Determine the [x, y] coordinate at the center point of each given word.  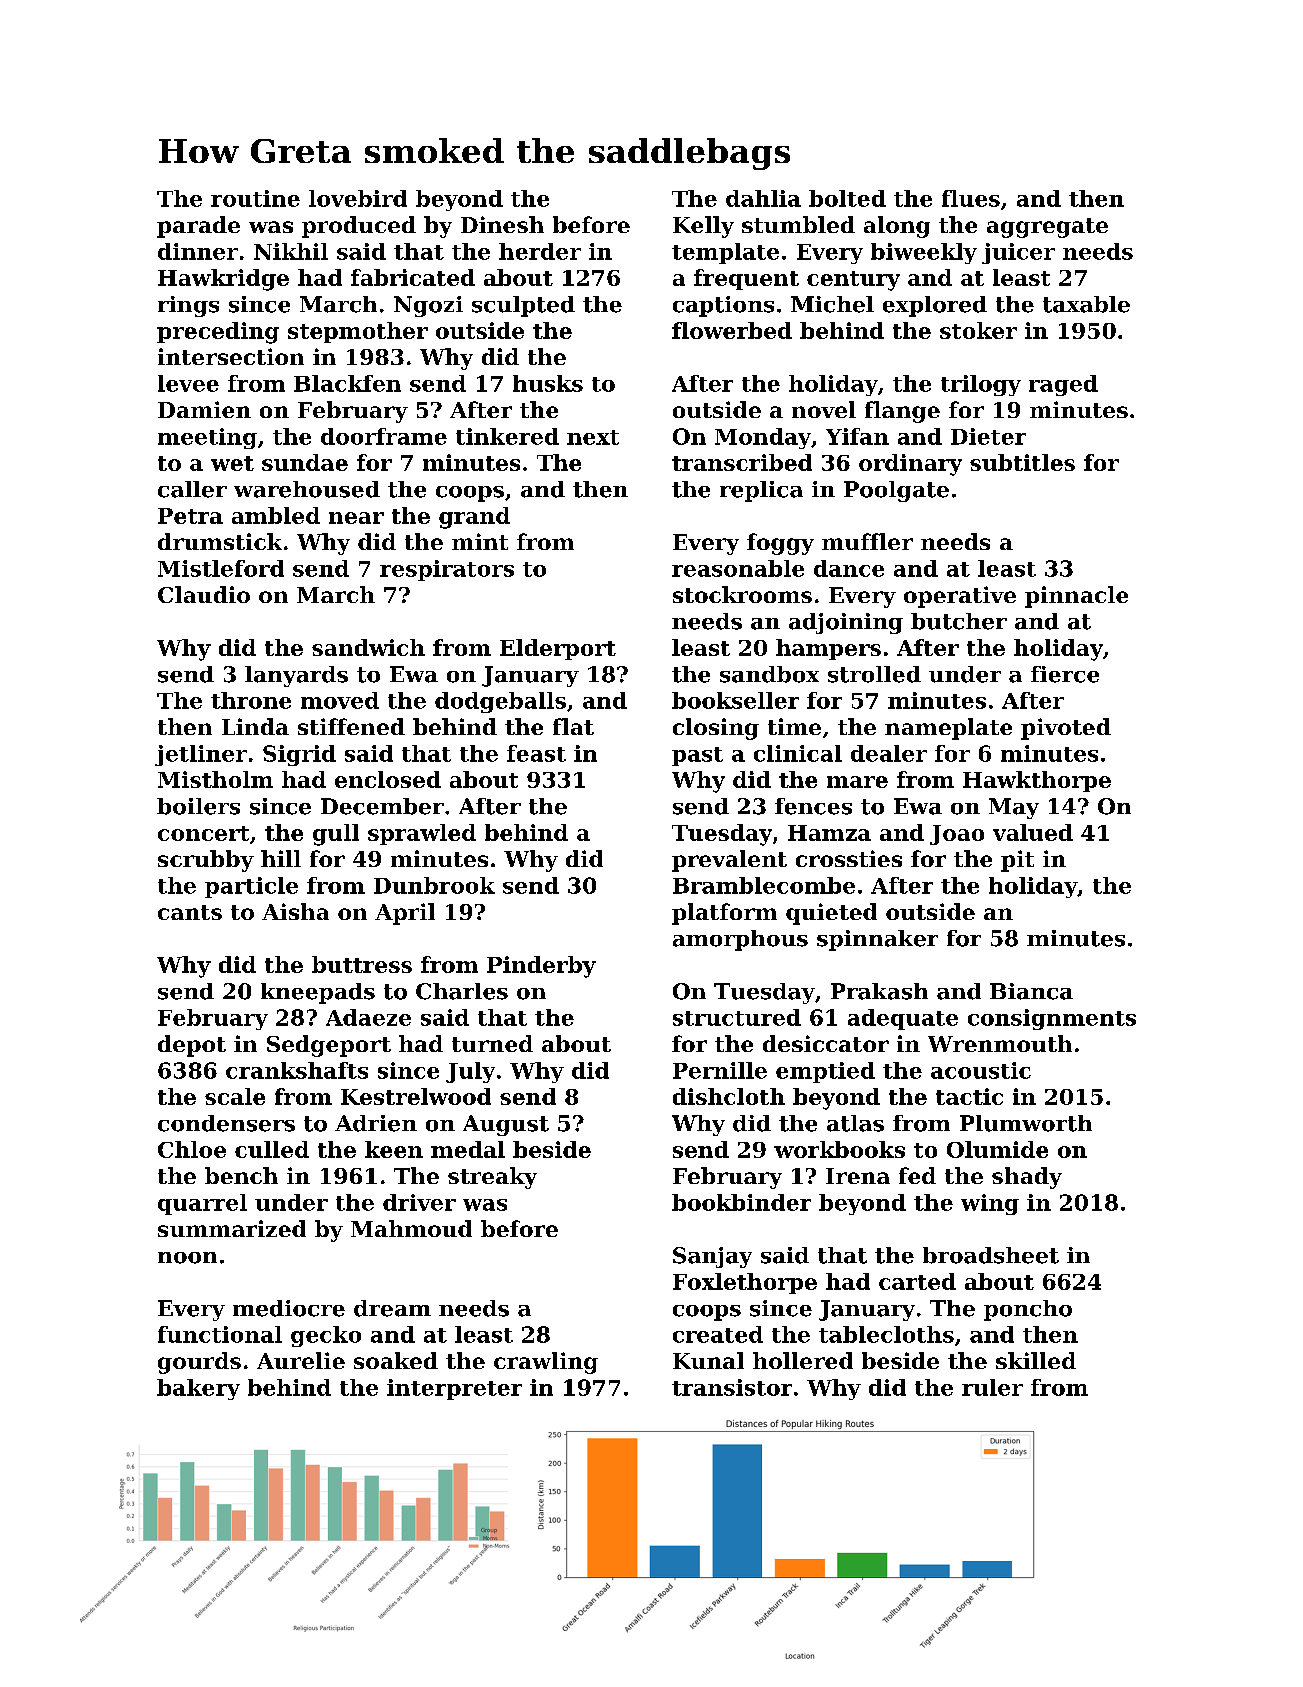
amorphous [740, 940]
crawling [546, 1363]
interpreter [454, 1389]
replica [761, 491]
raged [1063, 385]
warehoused [307, 489]
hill [281, 858]
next [593, 437]
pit [1017, 861]
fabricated [413, 277]
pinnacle [1076, 597]
